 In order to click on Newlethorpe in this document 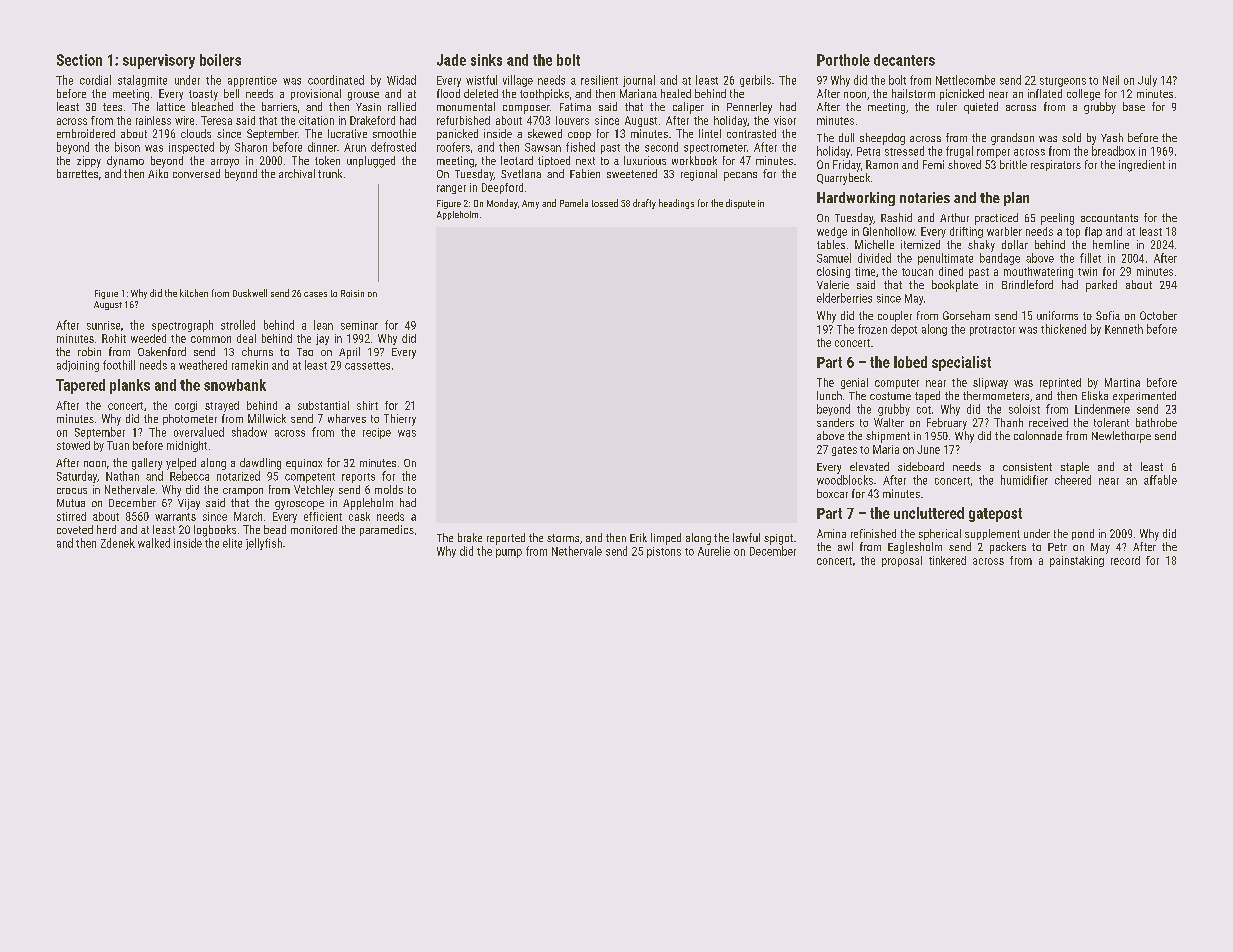, I will do `click(1121, 437)`.
